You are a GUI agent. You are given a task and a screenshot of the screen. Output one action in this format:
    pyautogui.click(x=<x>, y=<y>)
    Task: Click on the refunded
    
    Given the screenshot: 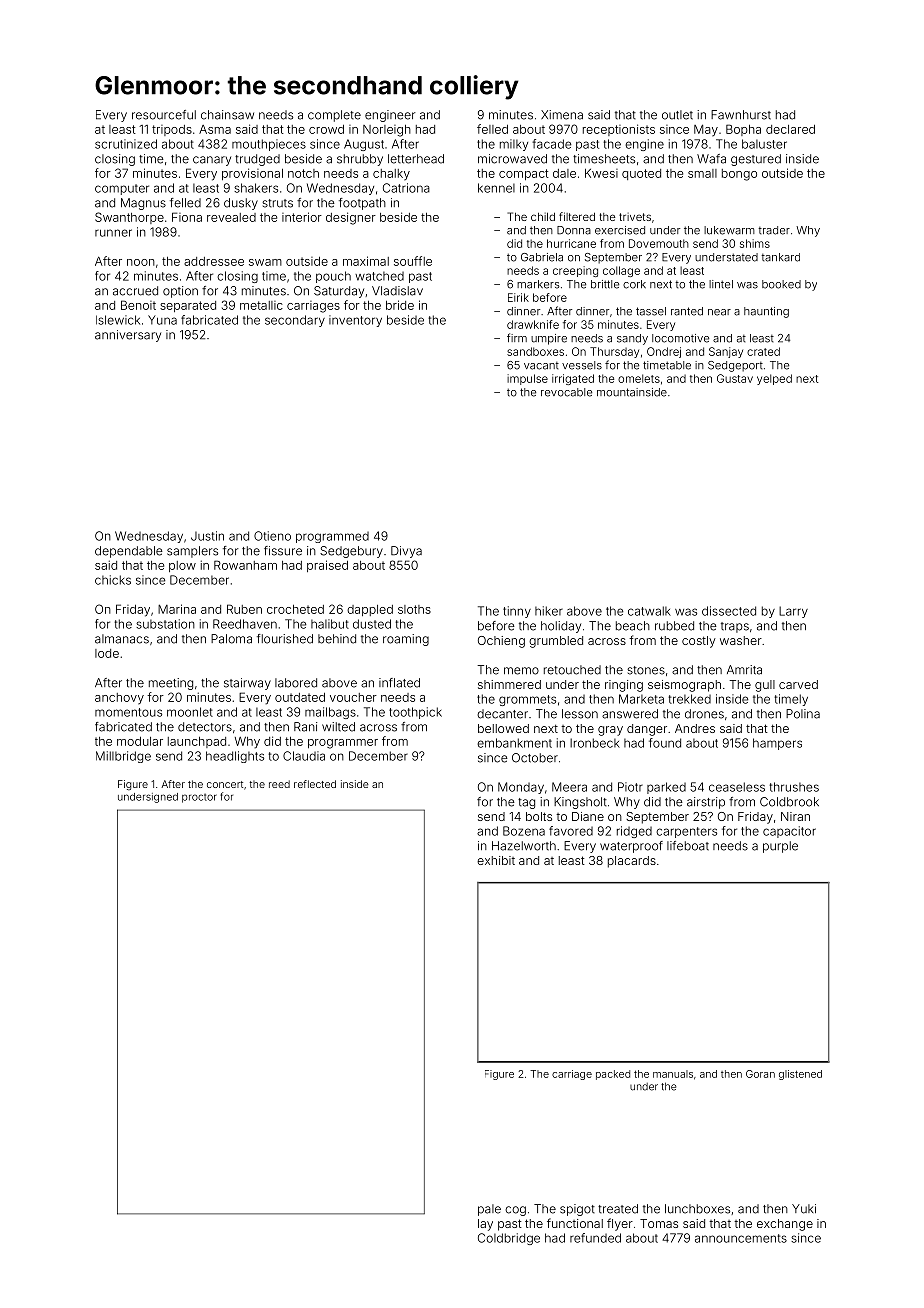 What is the action you would take?
    pyautogui.click(x=595, y=1238)
